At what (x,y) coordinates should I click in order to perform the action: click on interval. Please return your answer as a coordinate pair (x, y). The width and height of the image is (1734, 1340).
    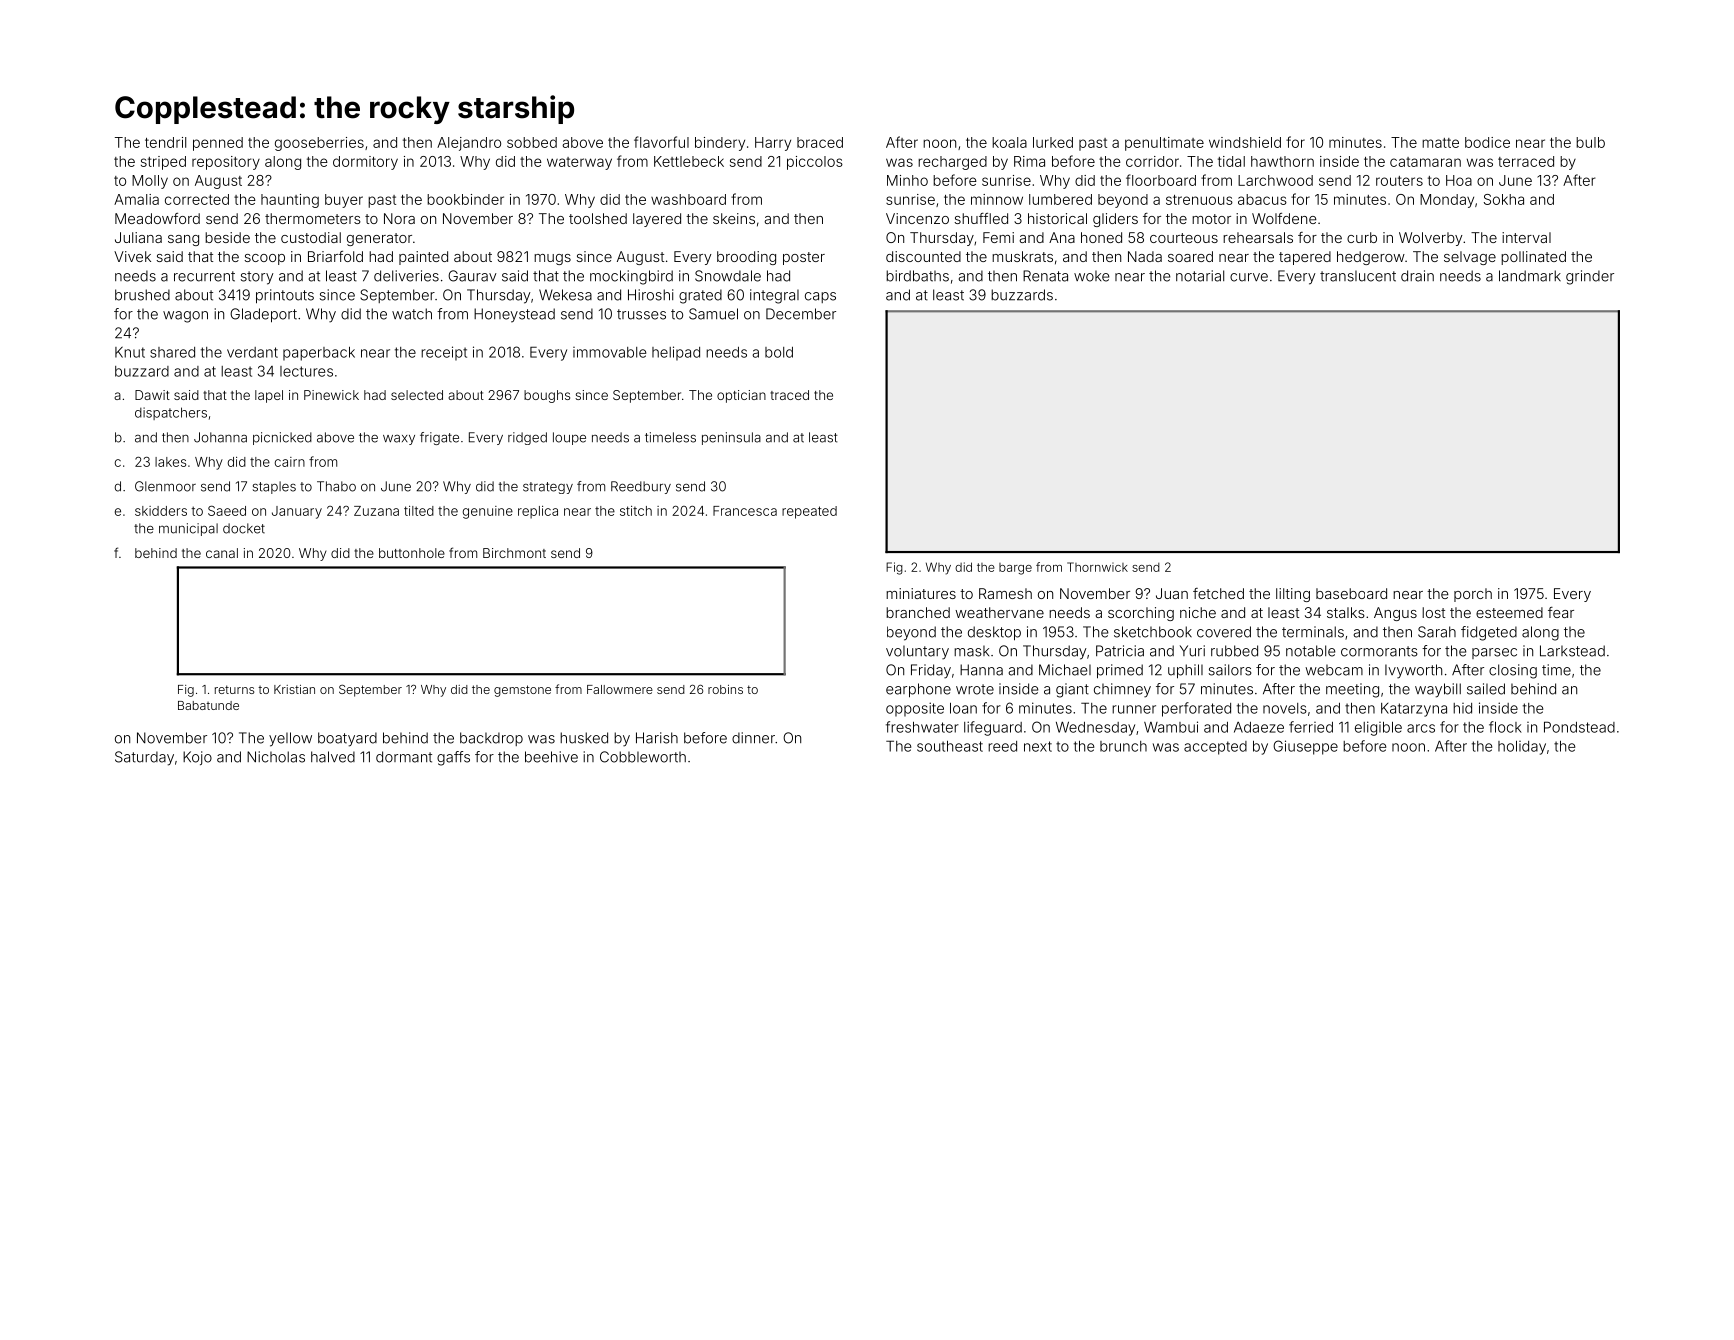
    Looking at the image, I should click on (1526, 237).
